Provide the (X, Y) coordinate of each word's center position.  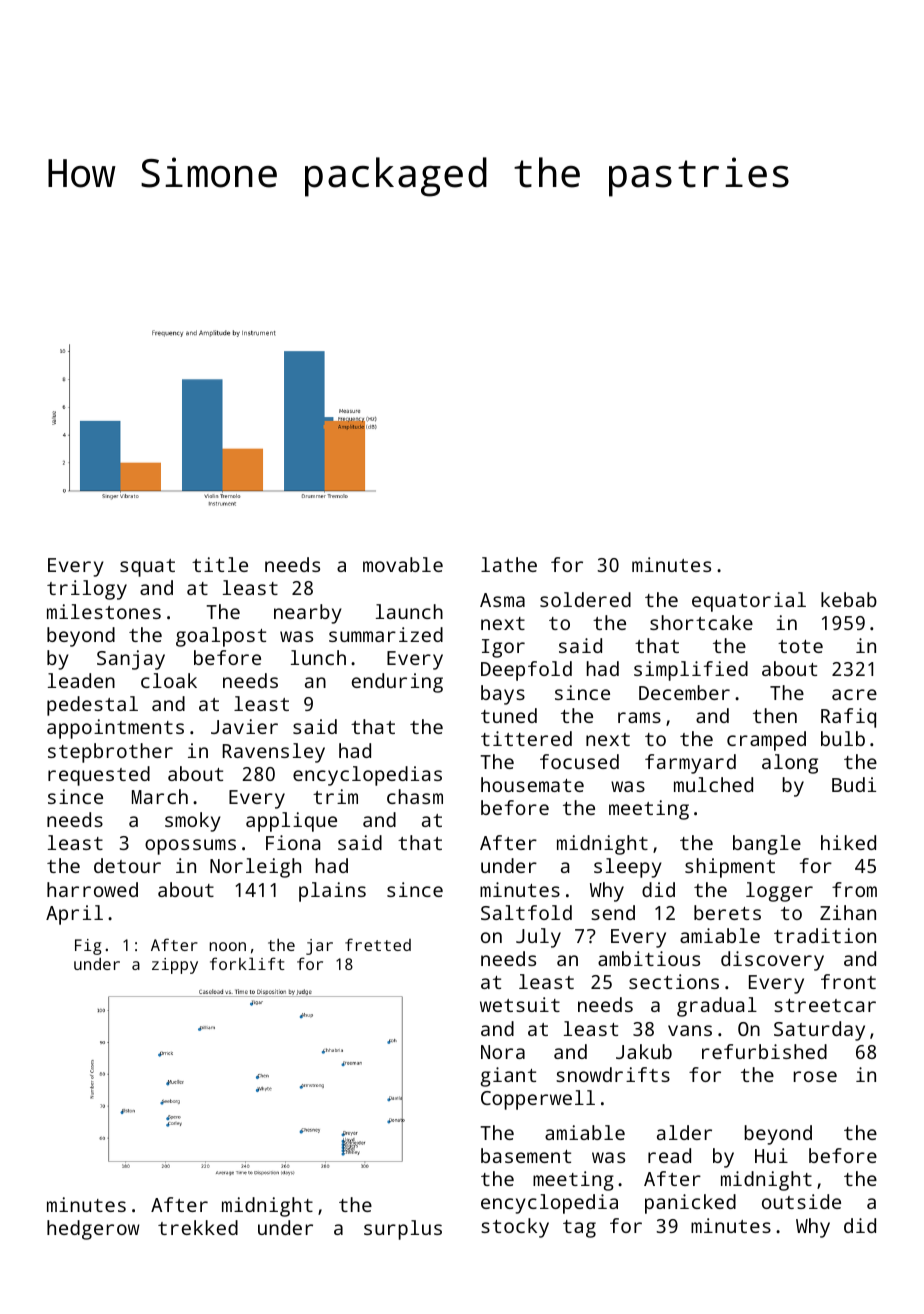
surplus (403, 1230)
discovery (772, 961)
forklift (247, 963)
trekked (198, 1227)
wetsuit (520, 1004)
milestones (104, 611)
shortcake (701, 622)
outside (801, 1201)
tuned (509, 715)
